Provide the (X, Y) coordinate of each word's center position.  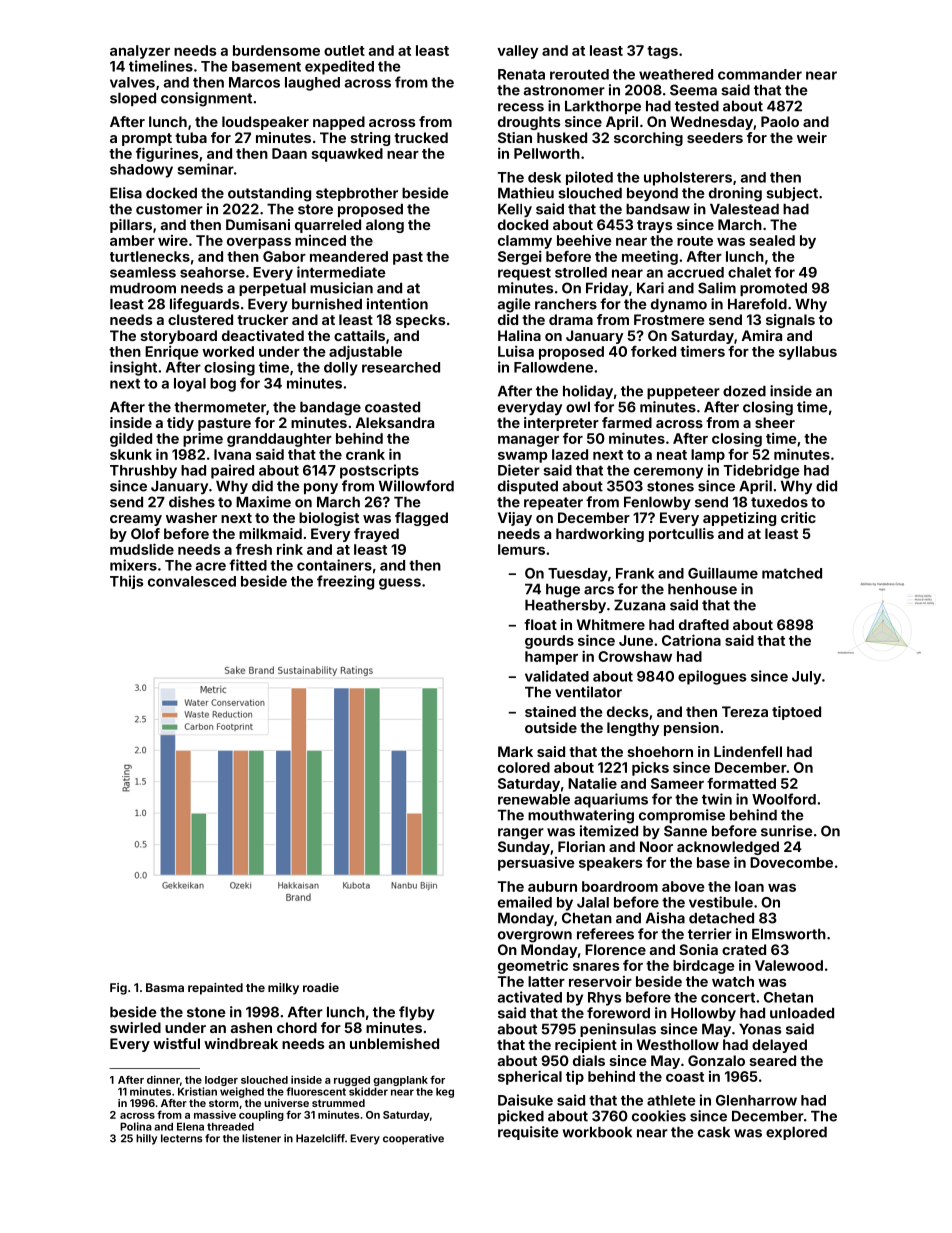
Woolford (784, 799)
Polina (136, 1126)
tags (662, 52)
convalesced (192, 581)
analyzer (140, 52)
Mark (515, 751)
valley (517, 52)
